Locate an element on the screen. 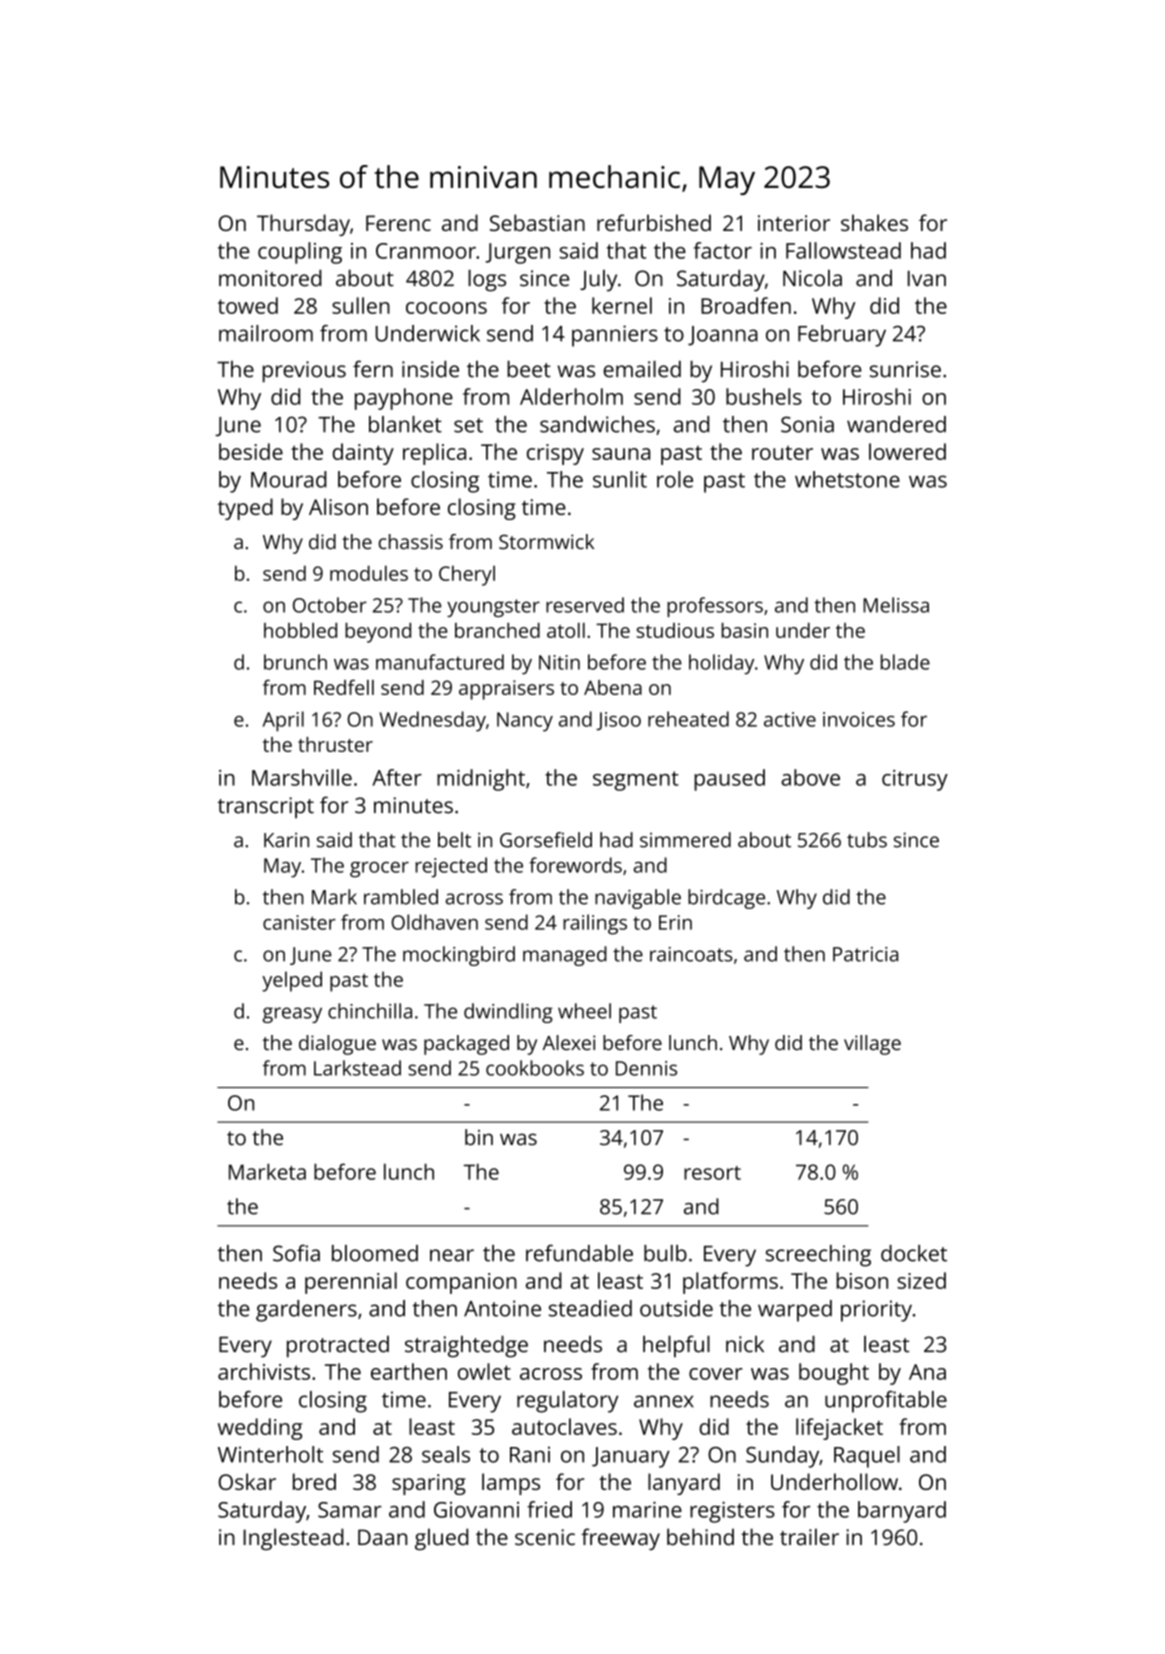 This screenshot has width=1165, height=1654. typed is located at coordinates (245, 509).
